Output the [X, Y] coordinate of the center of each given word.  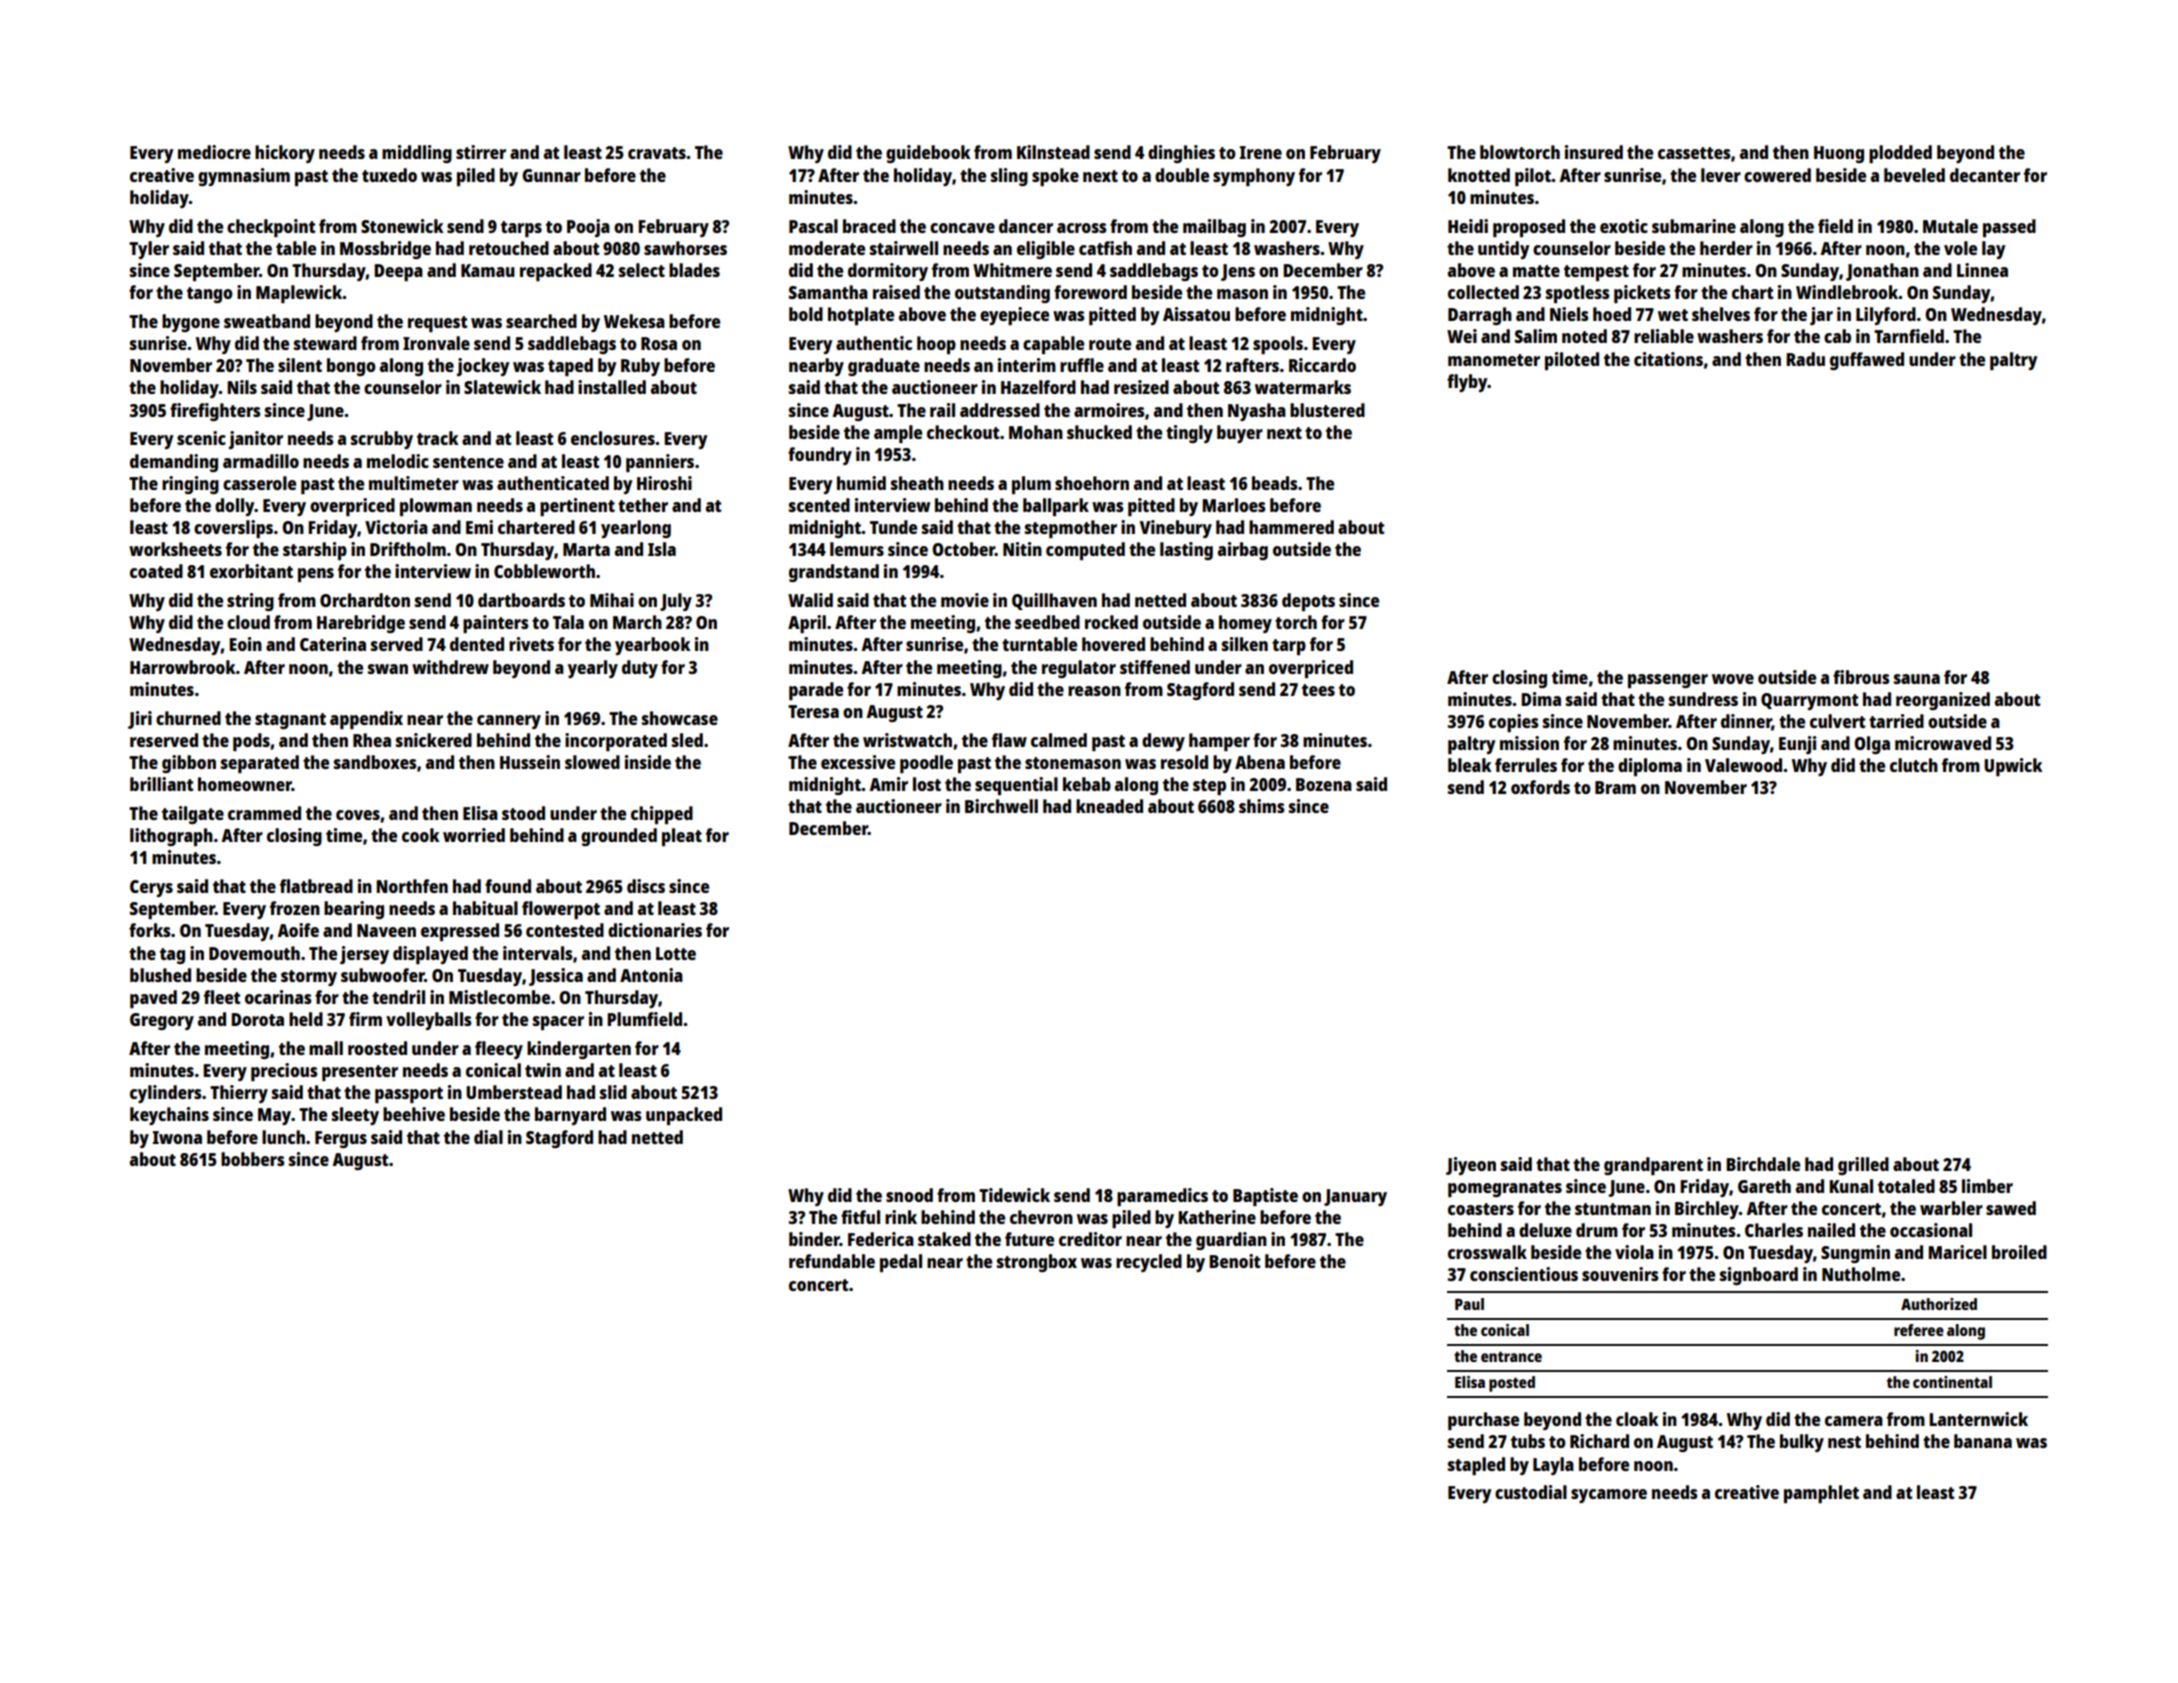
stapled [1476, 1466]
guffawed [1867, 361]
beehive [414, 1114]
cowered [1777, 175]
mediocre [214, 152]
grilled [1863, 1166]
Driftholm [408, 549]
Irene [1260, 152]
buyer [1240, 434]
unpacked [684, 1116]
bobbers [253, 1159]
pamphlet [1821, 1494]
